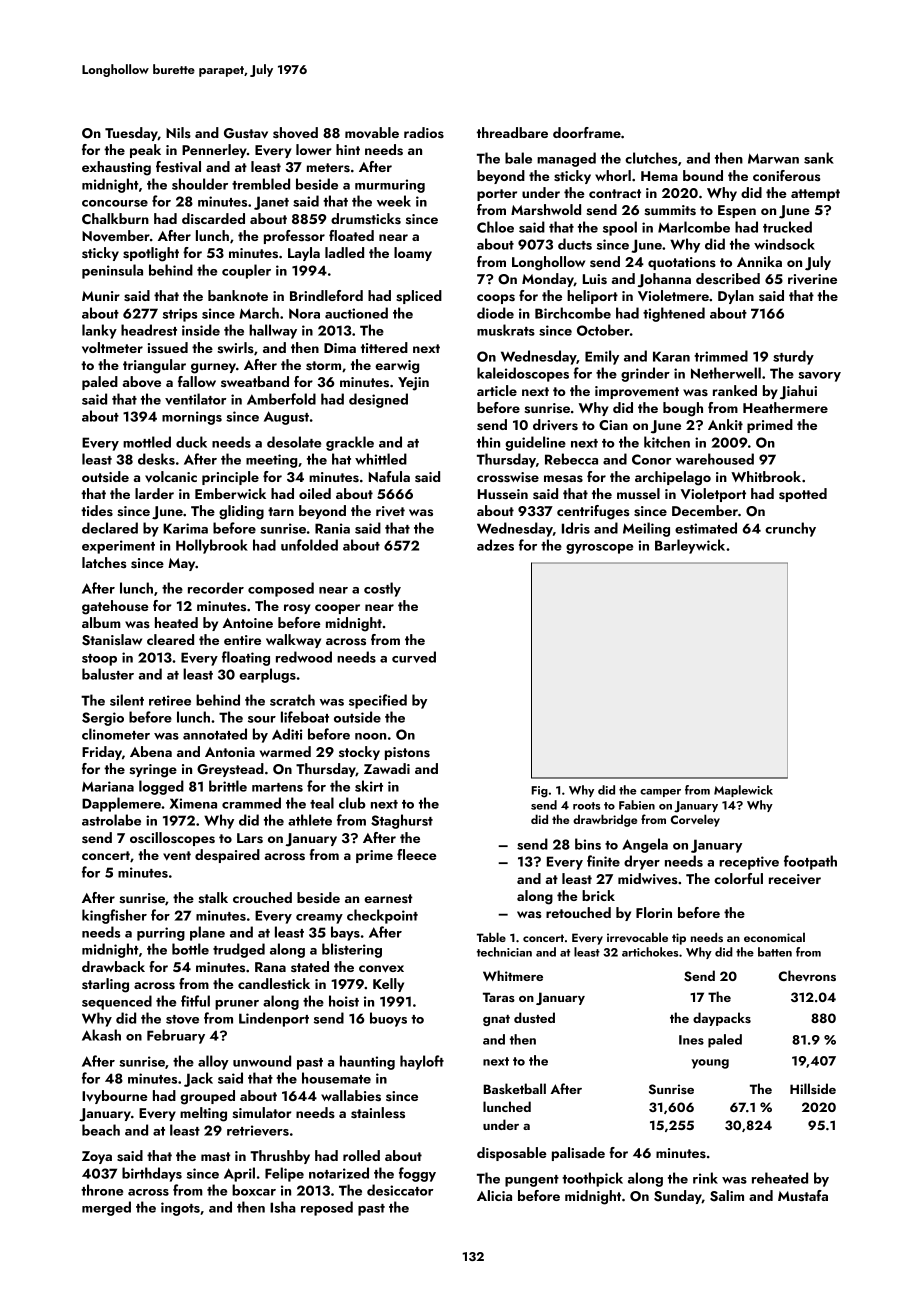 The image size is (924, 1308). What do you see at coordinates (178, 132) in the page?
I see `Nils` at bounding box center [178, 132].
